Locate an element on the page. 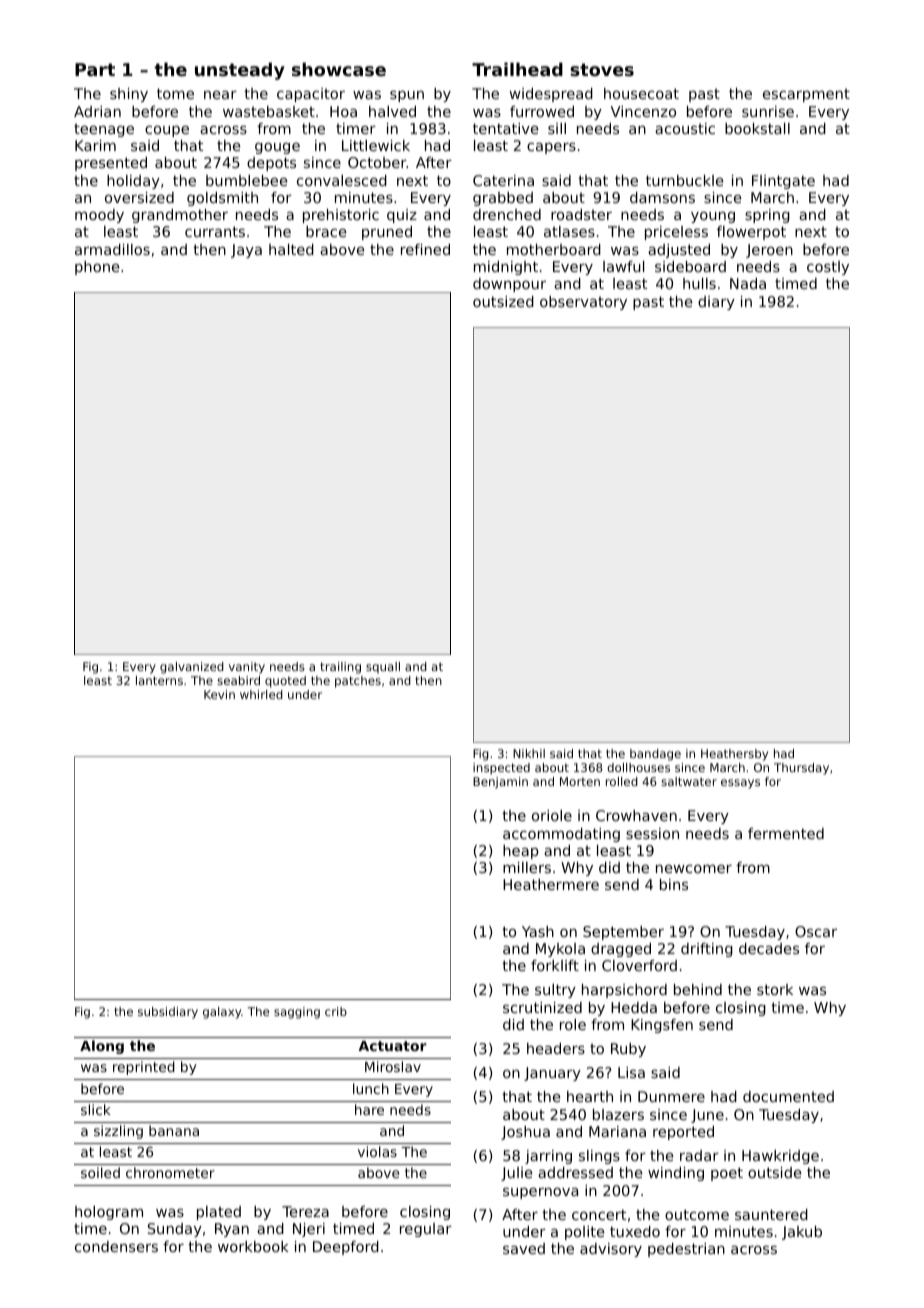 Image resolution: width=924 pixels, height=1308 pixels. Flintgate is located at coordinates (783, 182).
